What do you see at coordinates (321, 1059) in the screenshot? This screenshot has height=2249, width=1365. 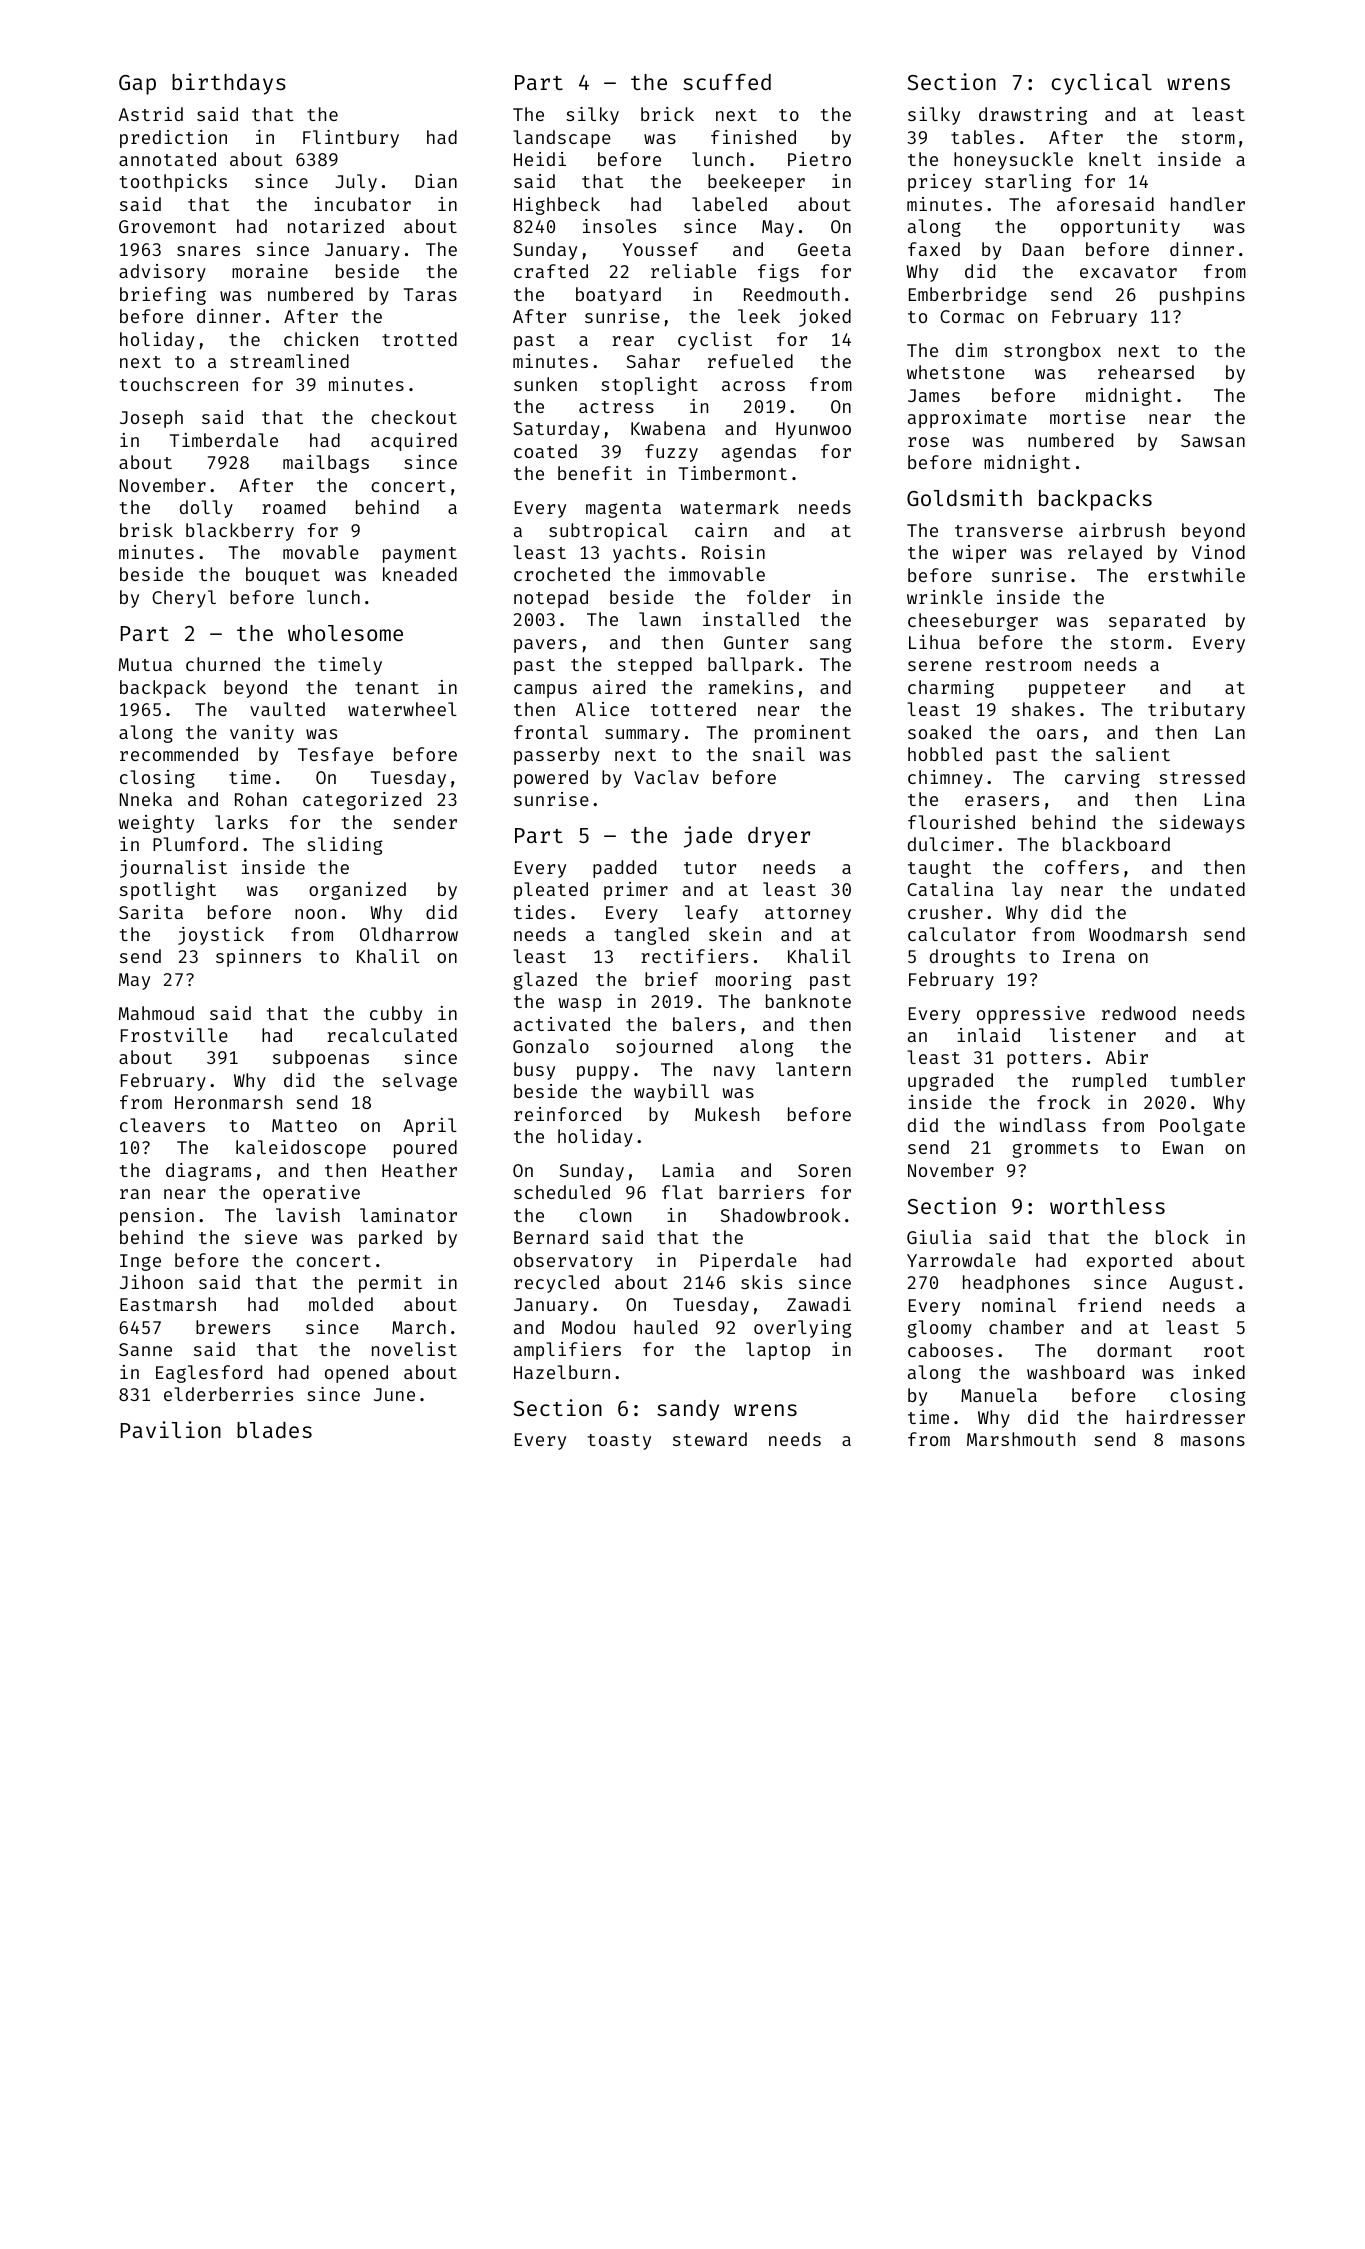 I see `subpoenas` at bounding box center [321, 1059].
